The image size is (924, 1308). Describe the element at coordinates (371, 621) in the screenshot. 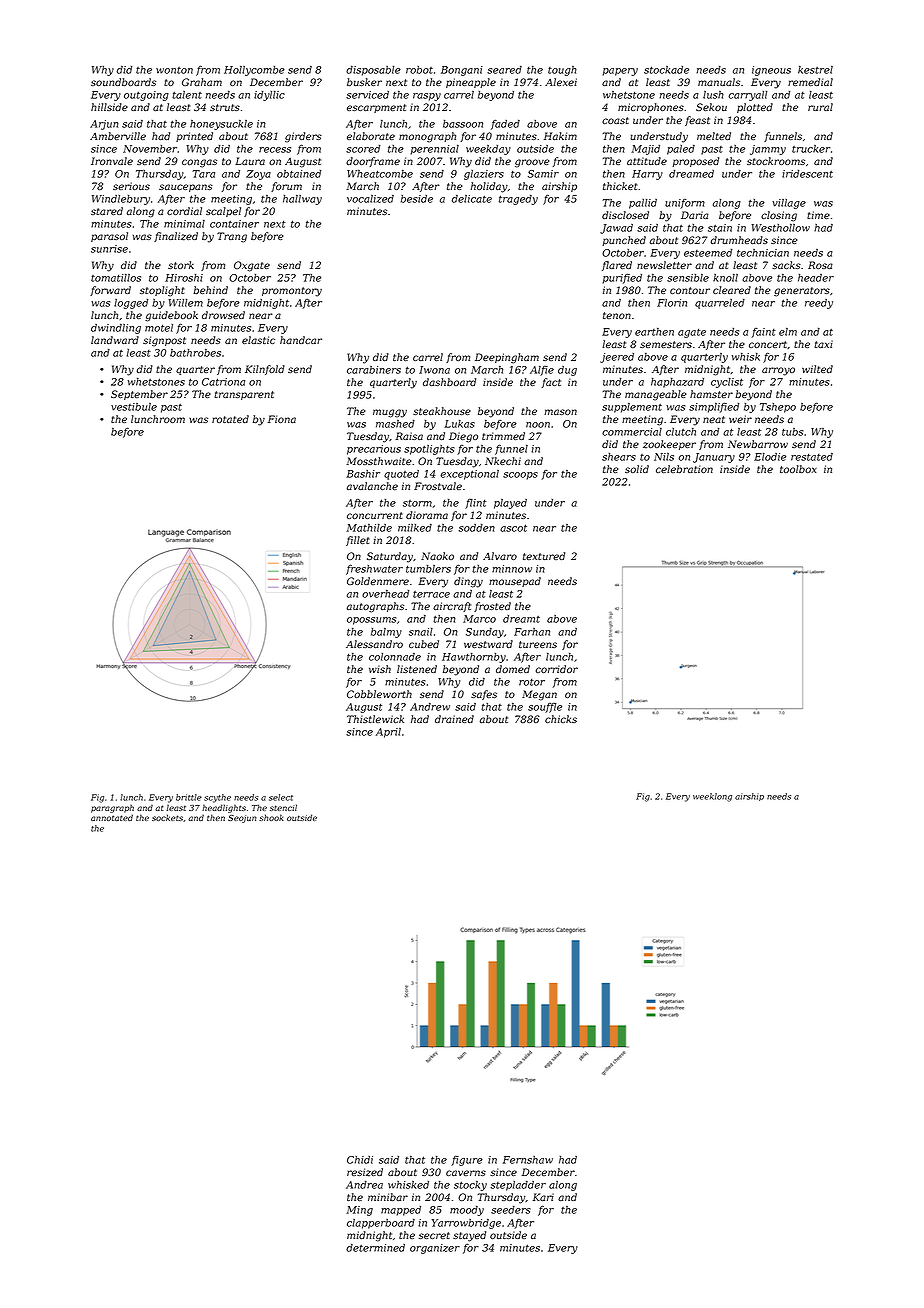

I see `opossums` at that location.
